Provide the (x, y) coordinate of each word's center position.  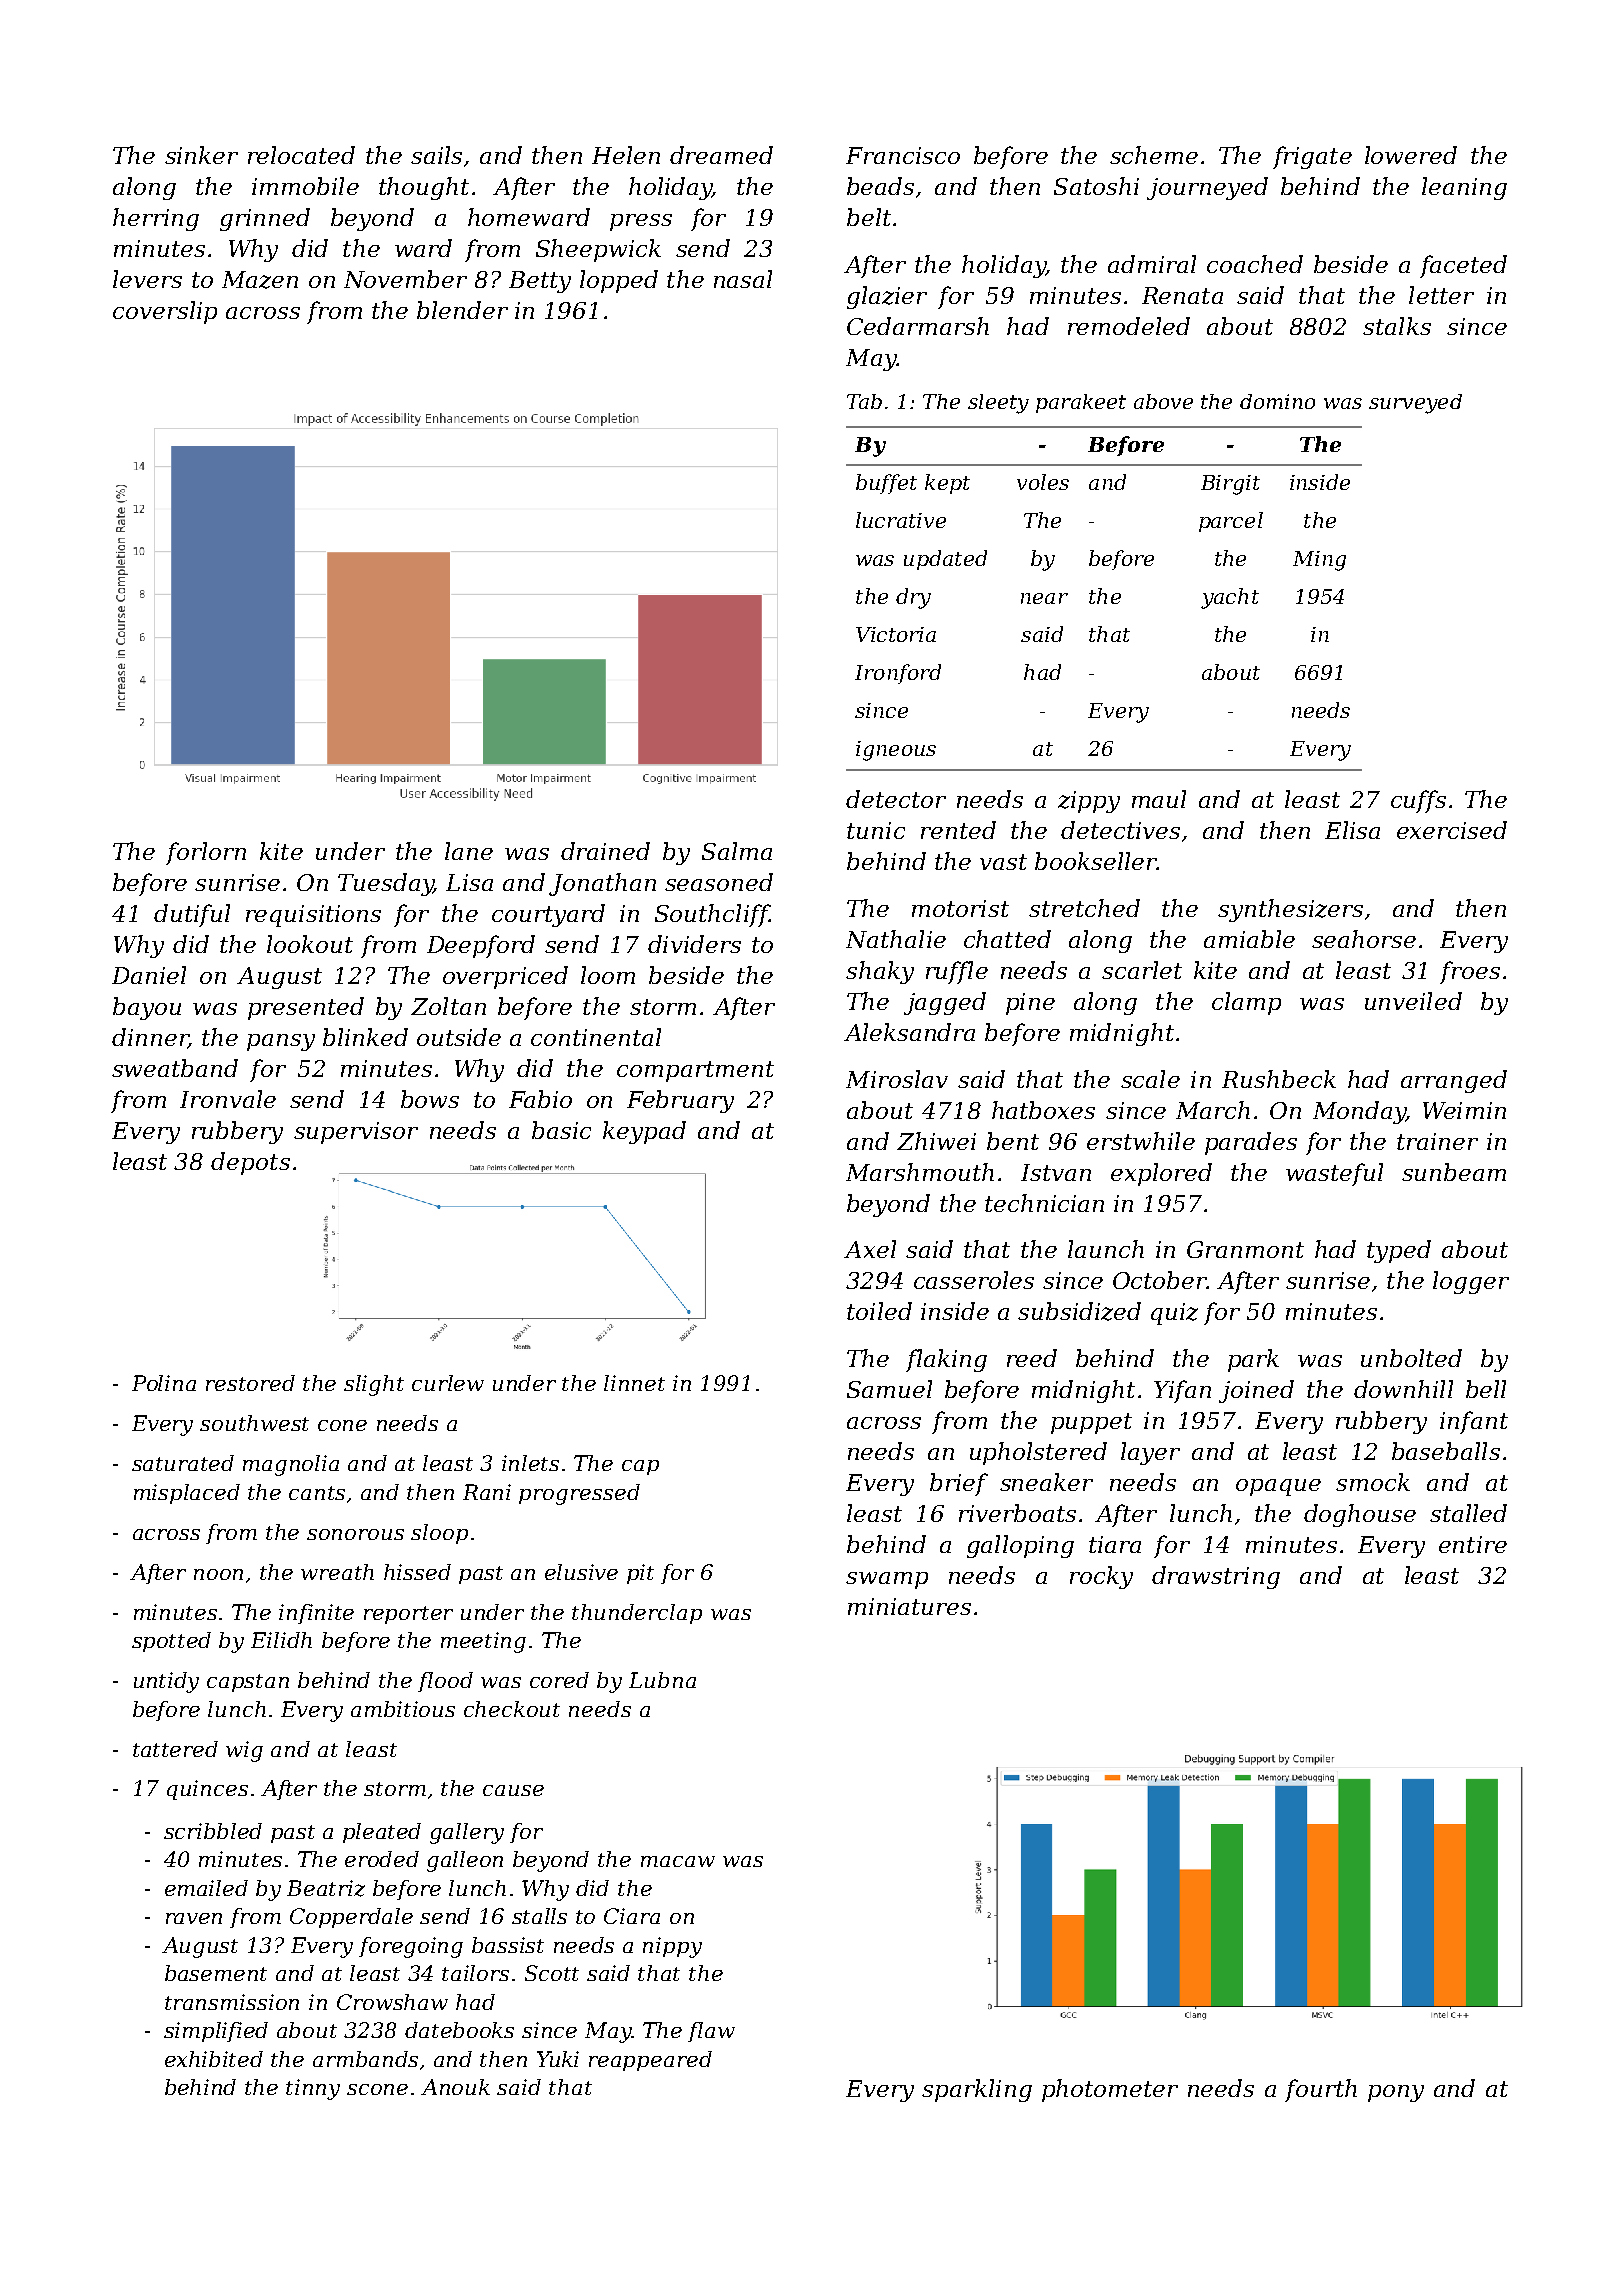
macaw (678, 1861)
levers (147, 279)
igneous (896, 751)
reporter (408, 1615)
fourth (1321, 2090)
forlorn (206, 853)
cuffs (1418, 801)
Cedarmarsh (918, 326)
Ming (1319, 561)
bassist (508, 1945)
